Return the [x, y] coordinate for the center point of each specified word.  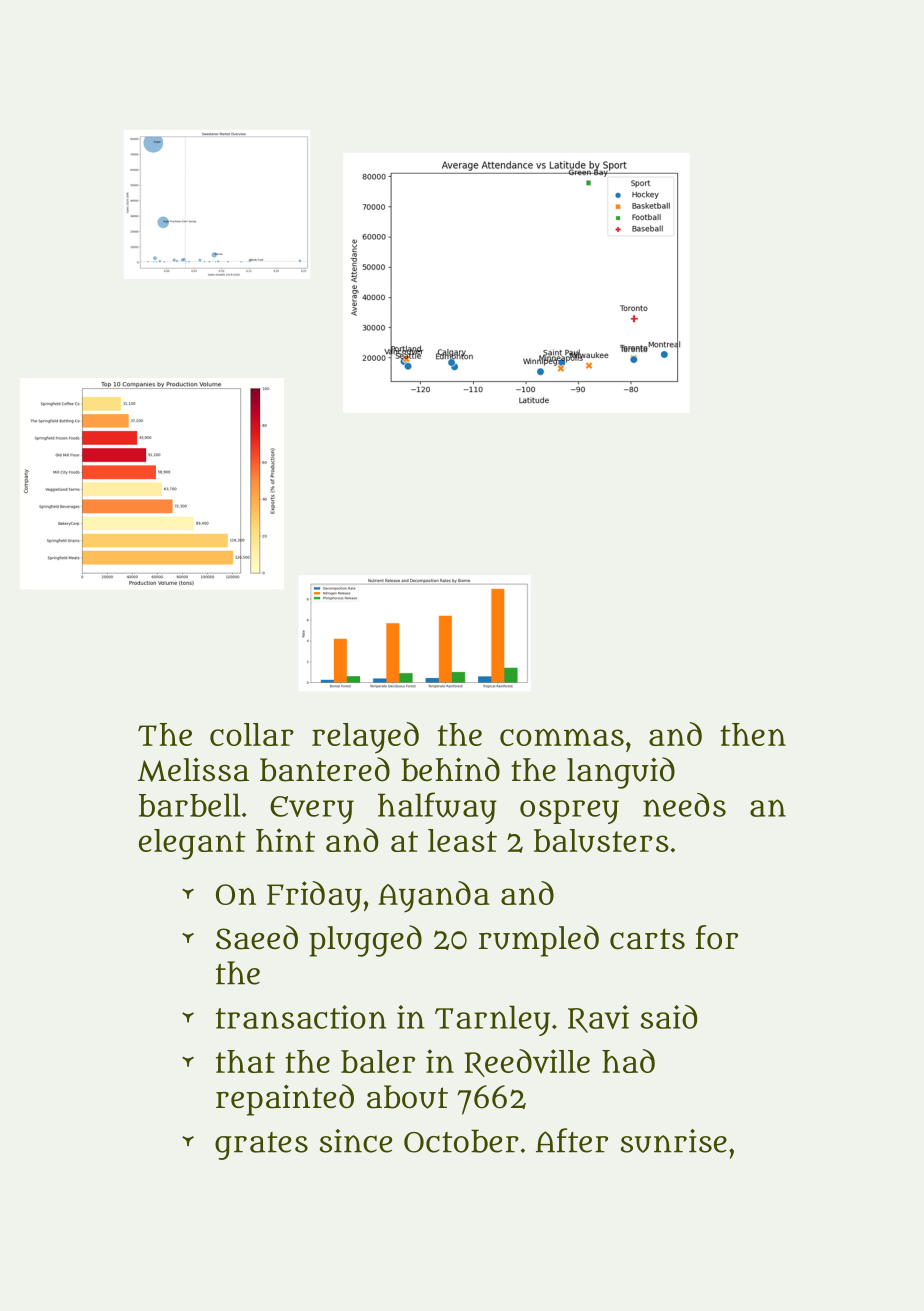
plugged [365, 941]
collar [252, 734]
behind [450, 769]
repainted [285, 1100]
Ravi [598, 1019]
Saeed [257, 937]
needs [684, 805]
